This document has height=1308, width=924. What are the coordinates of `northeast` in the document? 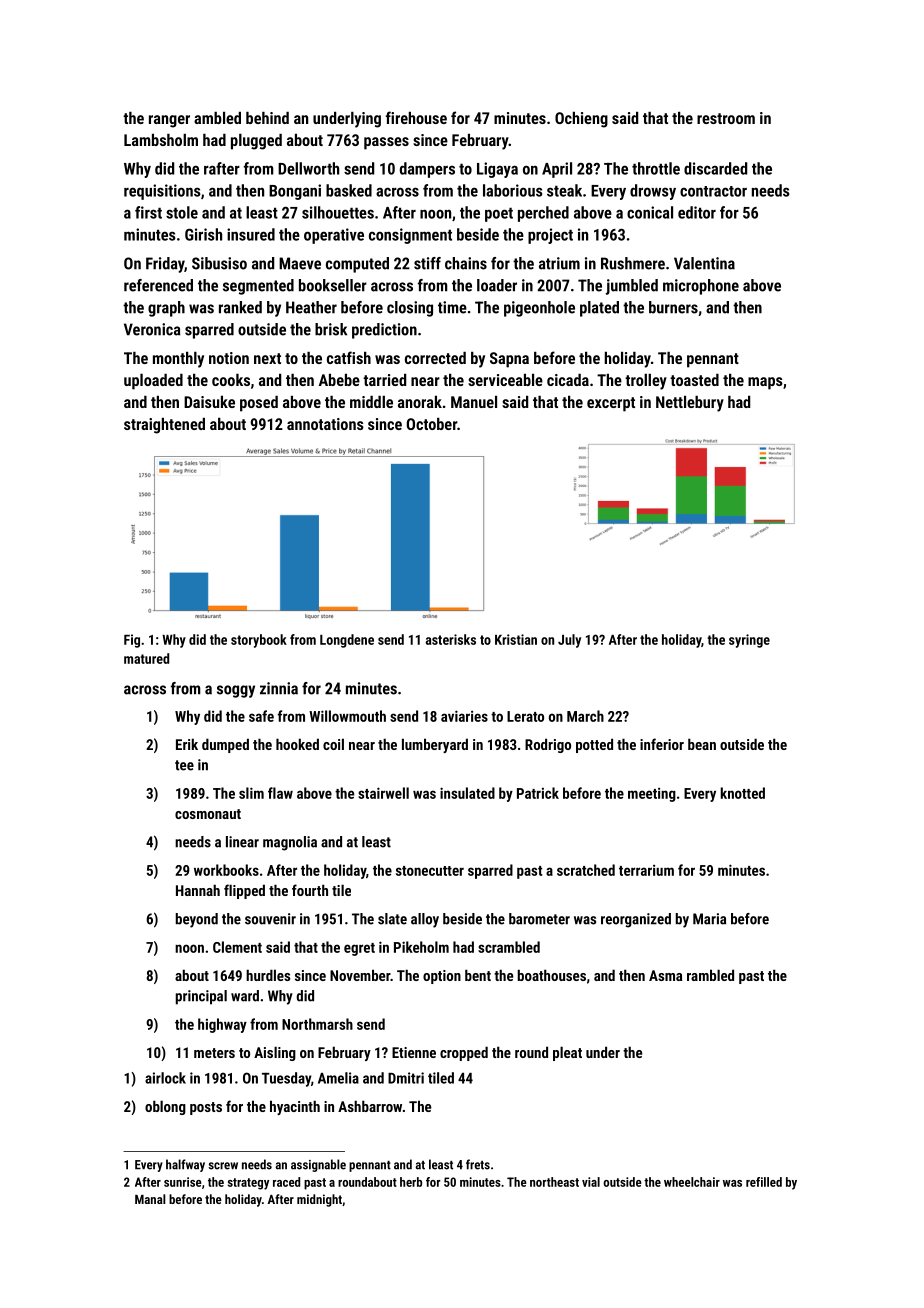 It's located at (554, 1182).
